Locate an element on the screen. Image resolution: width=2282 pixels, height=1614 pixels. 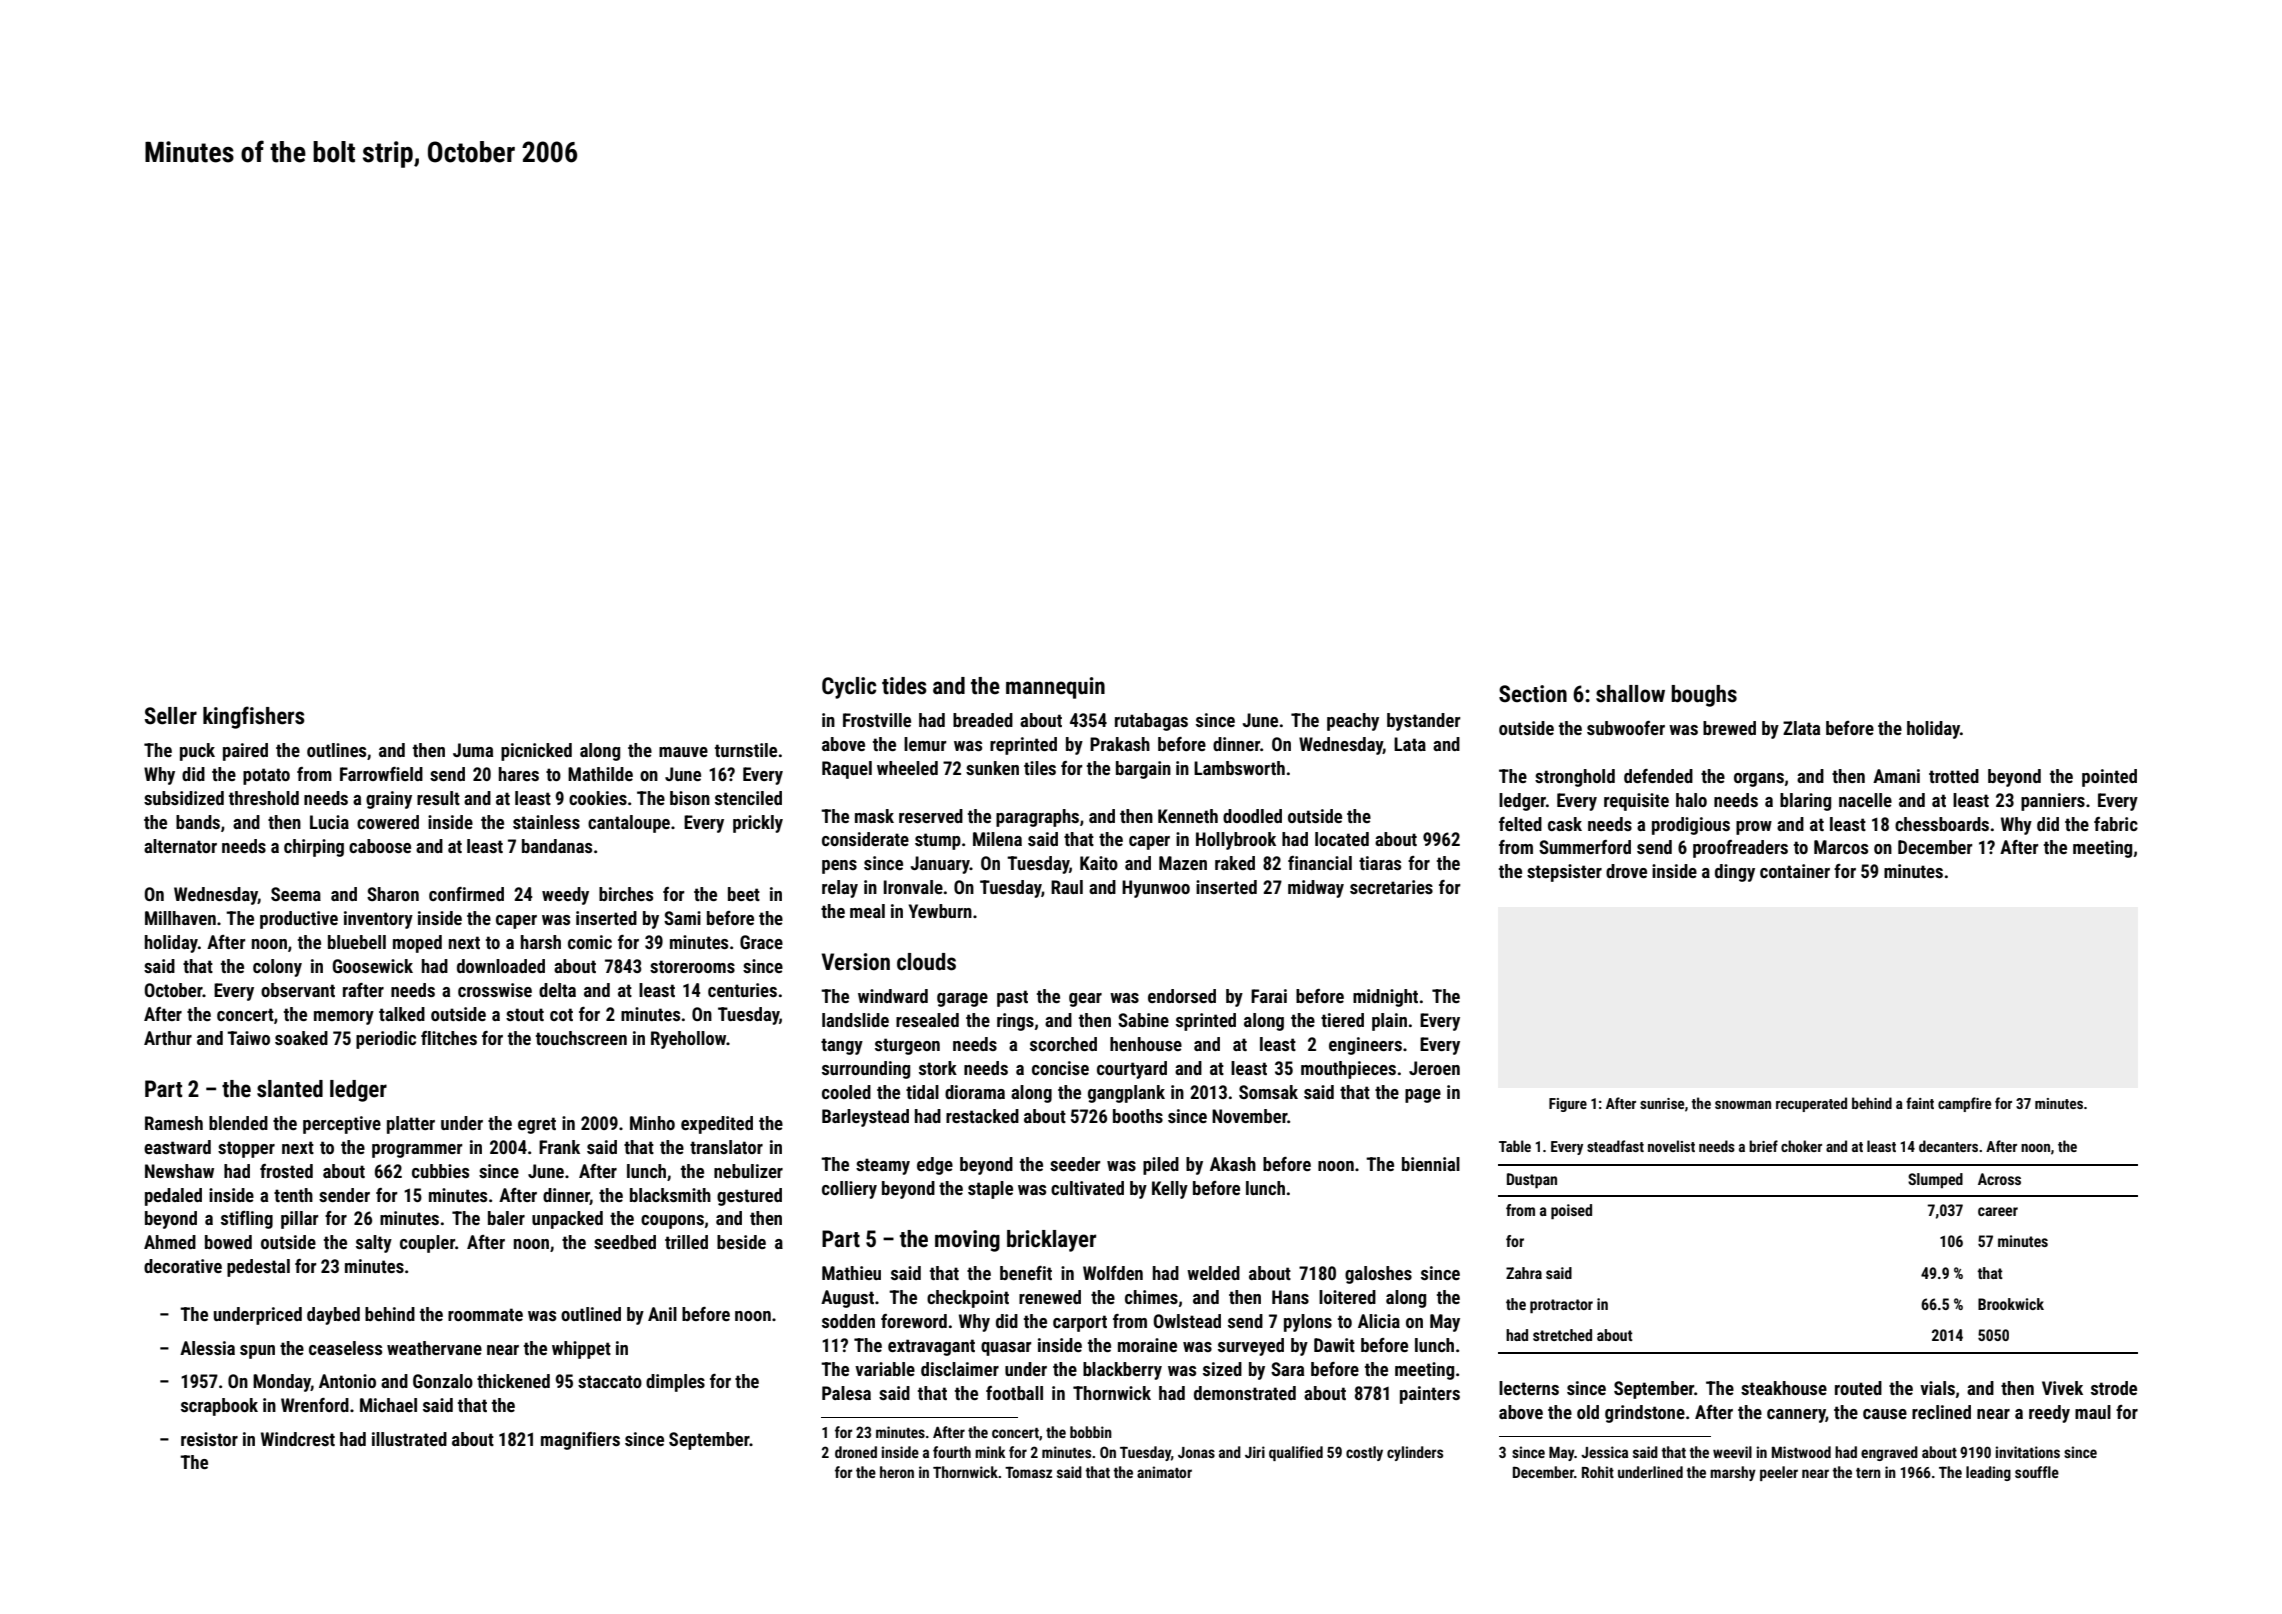
Brookwick is located at coordinates (2011, 1304).
